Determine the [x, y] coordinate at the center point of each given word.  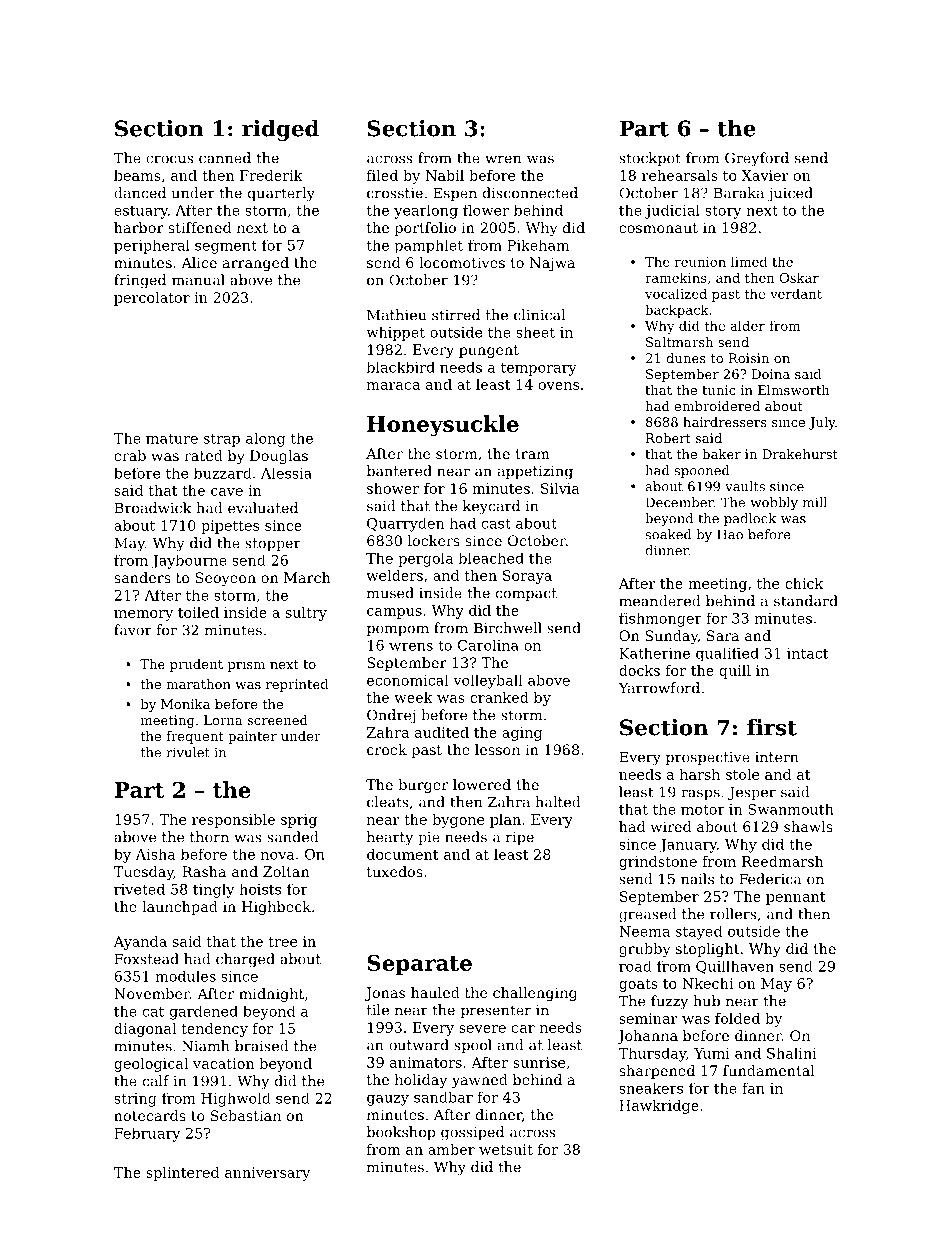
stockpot [650, 159]
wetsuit [506, 1149]
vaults [745, 486]
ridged [280, 130]
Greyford [757, 159]
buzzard [223, 473]
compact [526, 594]
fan [753, 1088]
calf [156, 1081]
